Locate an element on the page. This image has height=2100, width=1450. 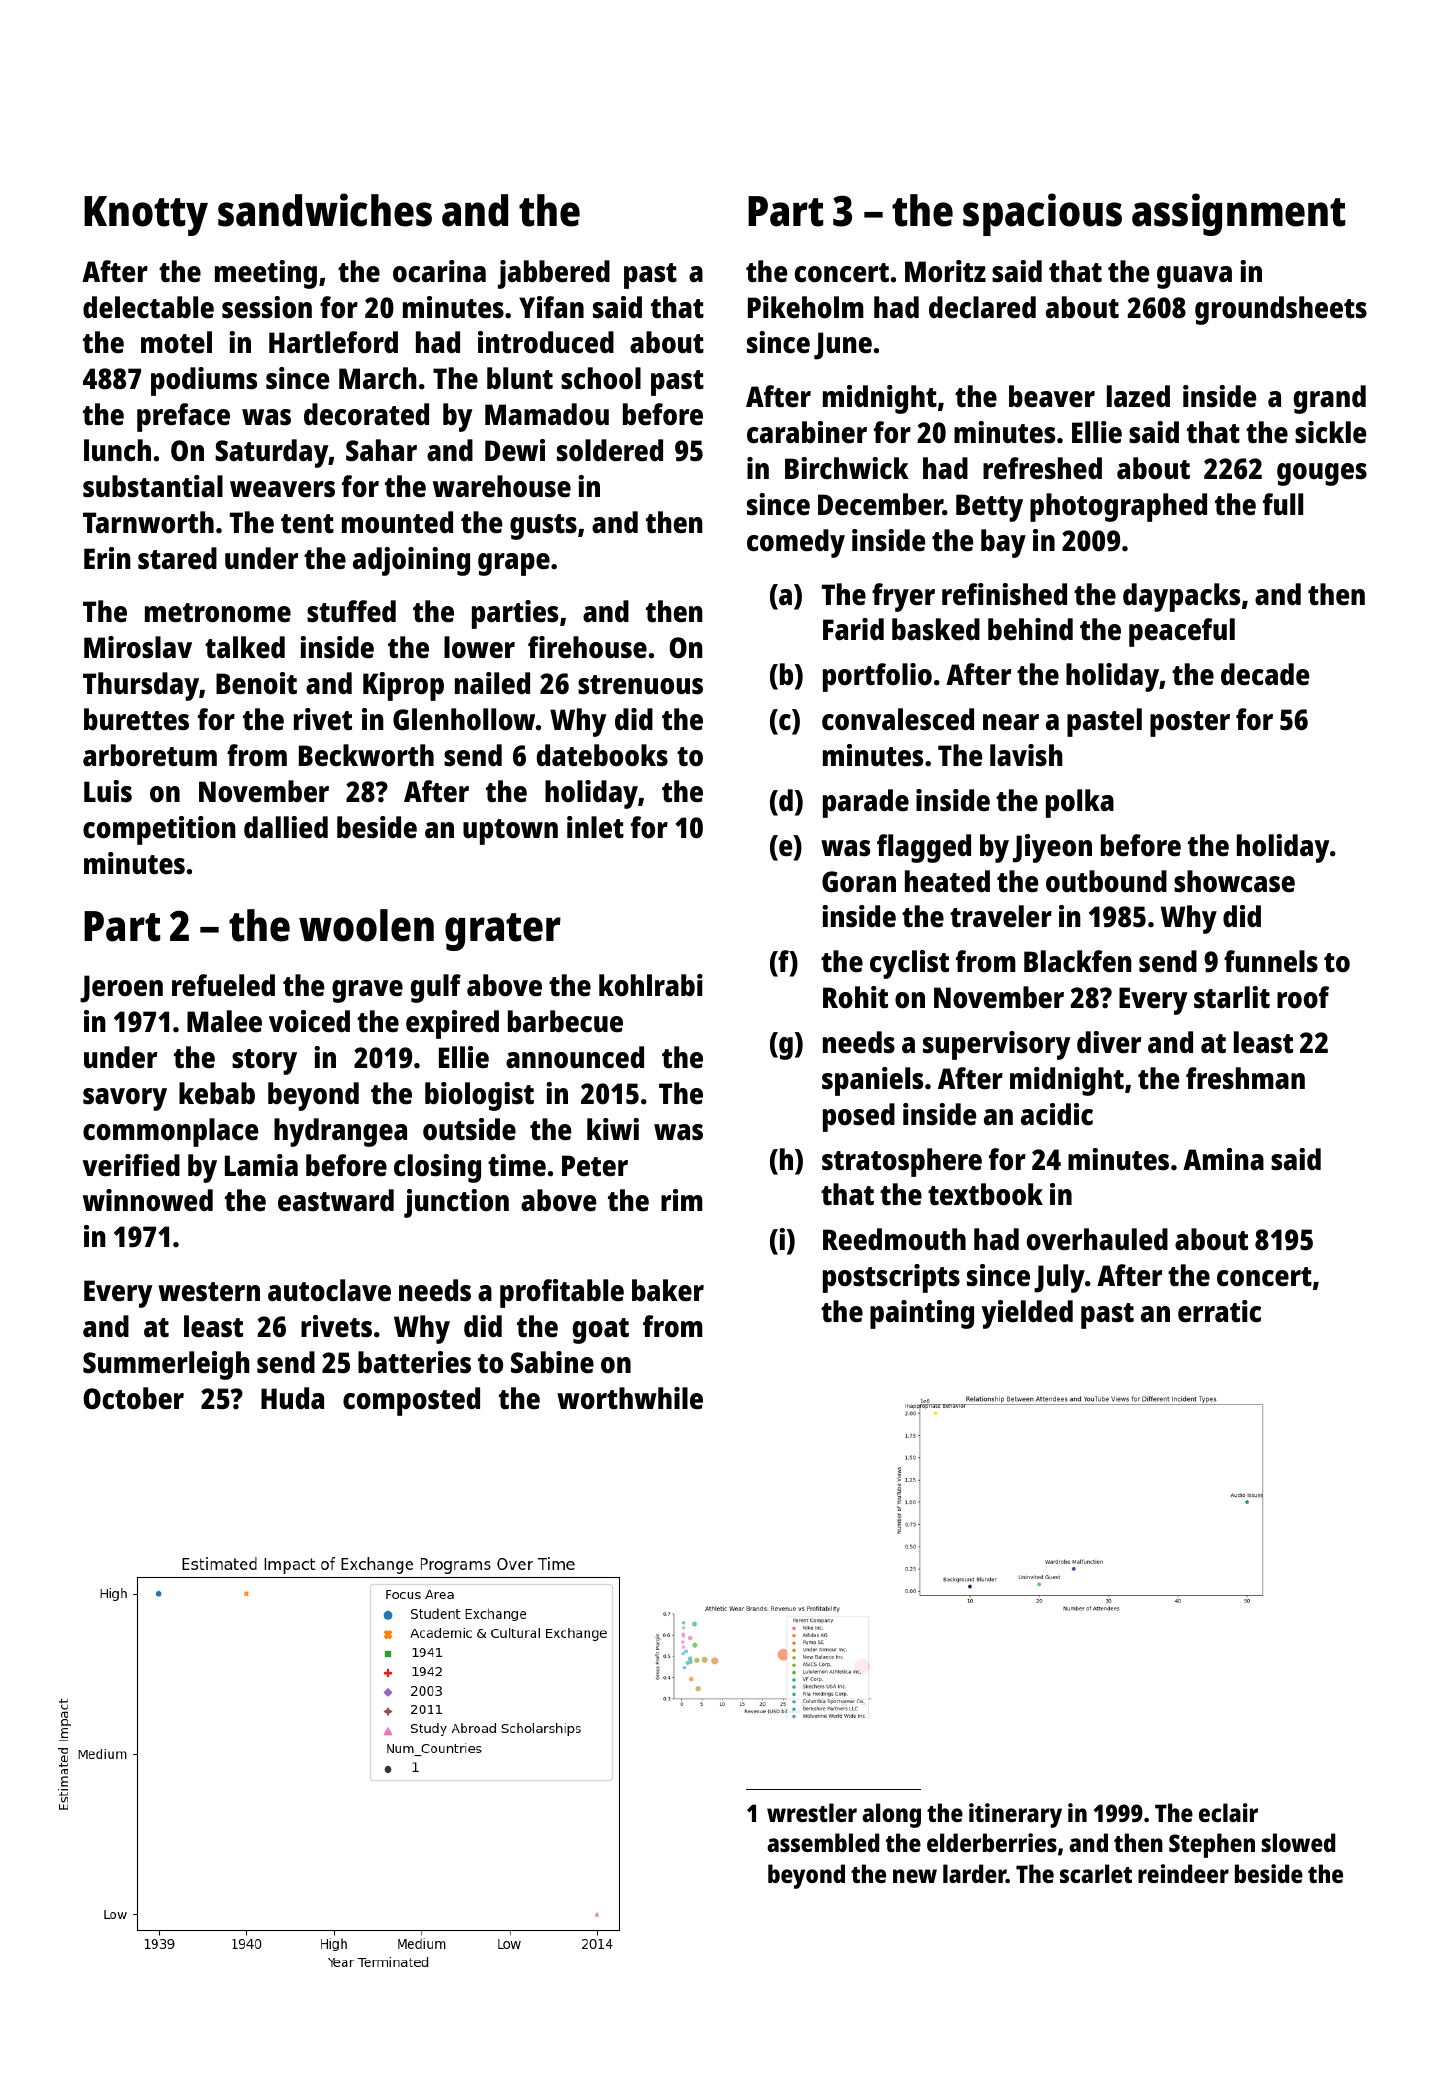
composted is located at coordinates (411, 1401).
